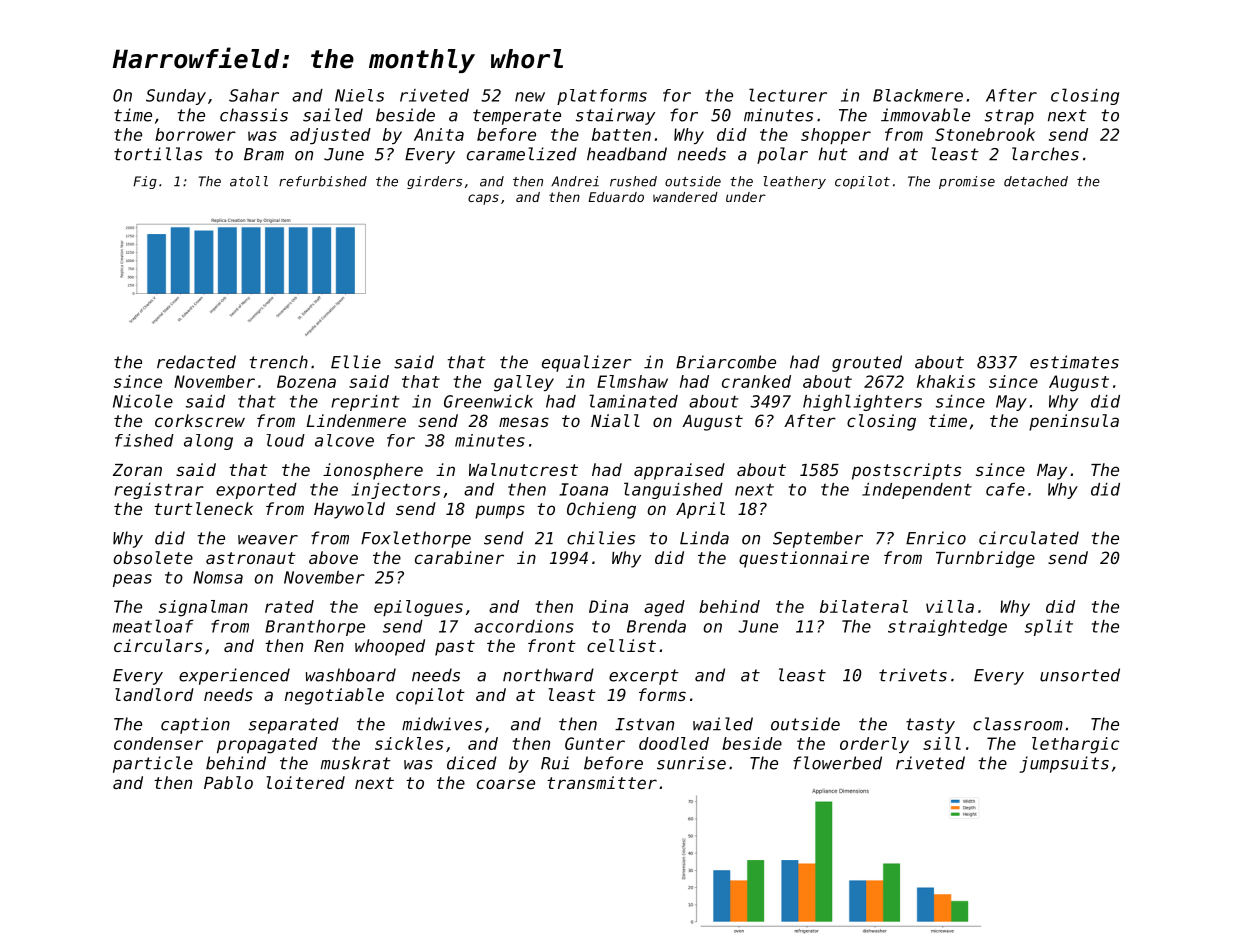 Image resolution: width=1233 pixels, height=952 pixels. I want to click on Sahar, so click(254, 95).
